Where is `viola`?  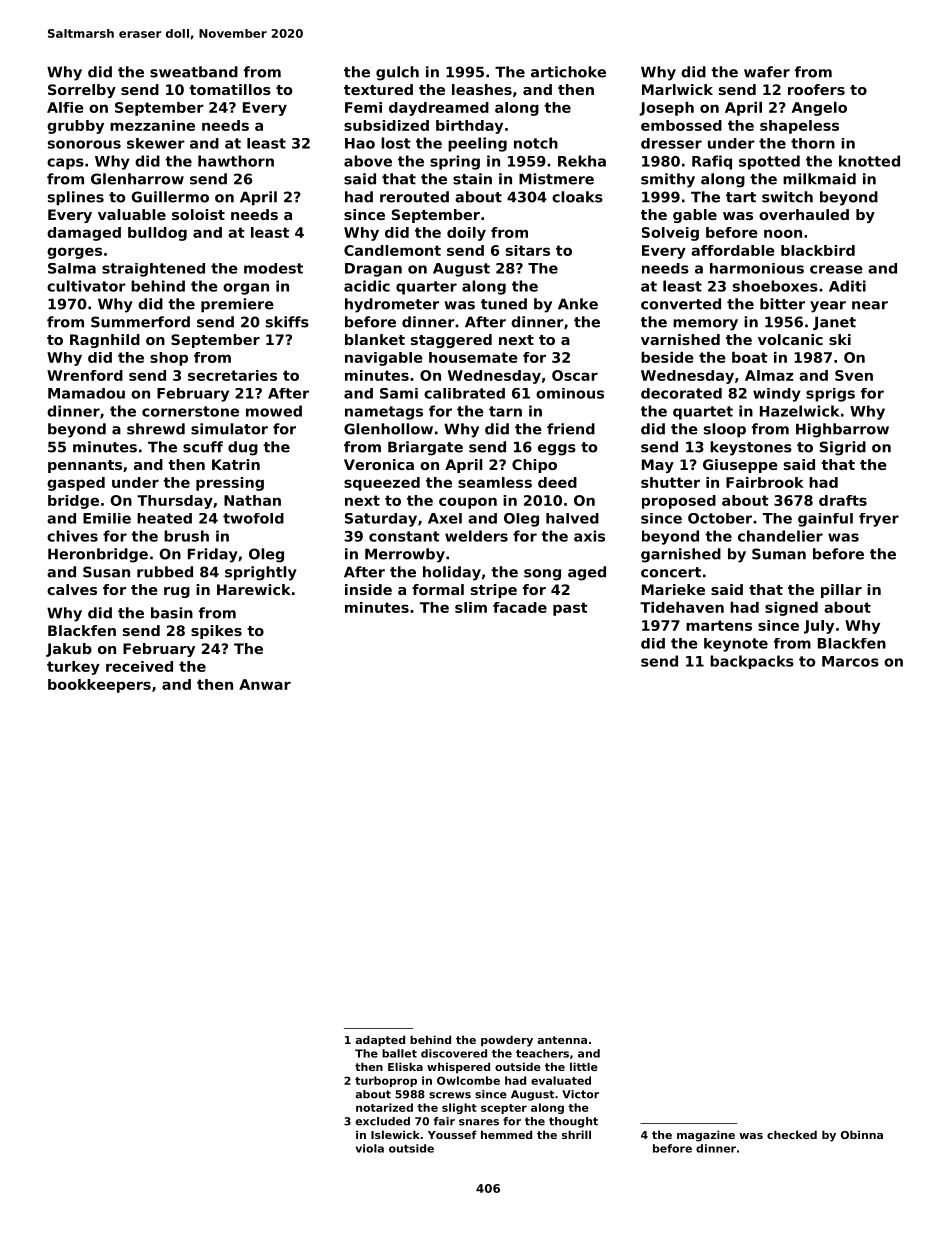
viola is located at coordinates (370, 1148).
